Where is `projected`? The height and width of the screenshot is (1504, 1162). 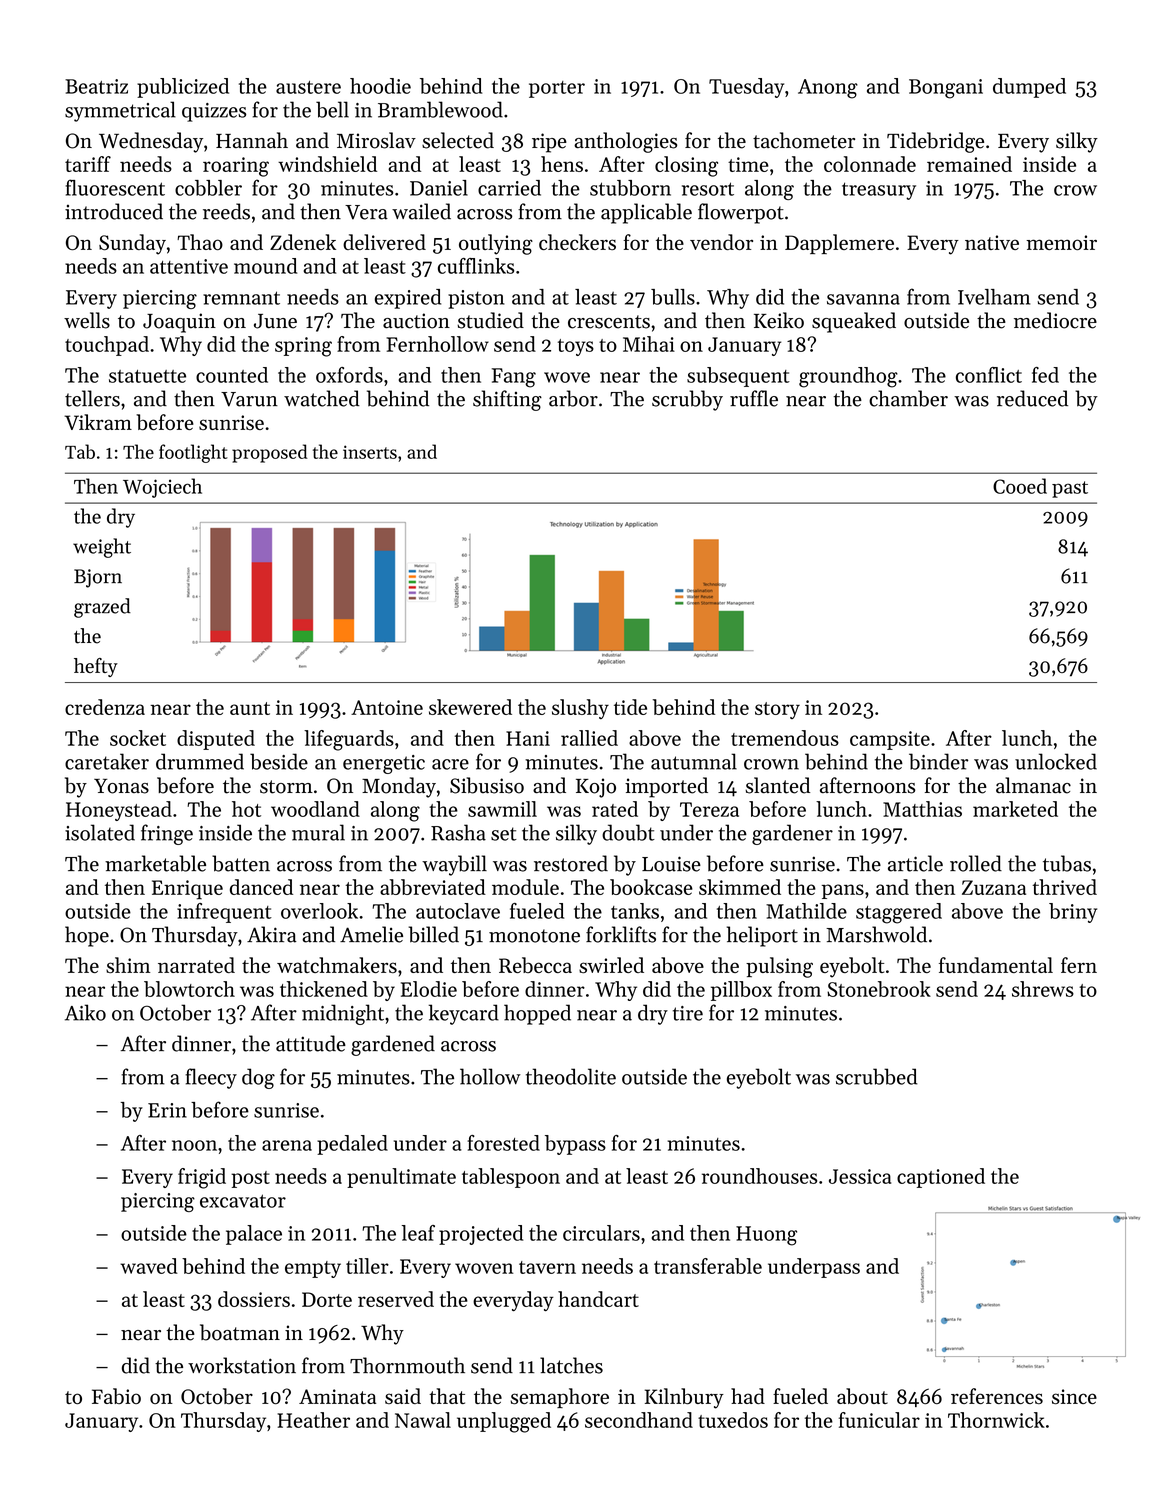
projected is located at coordinates (481, 1235).
